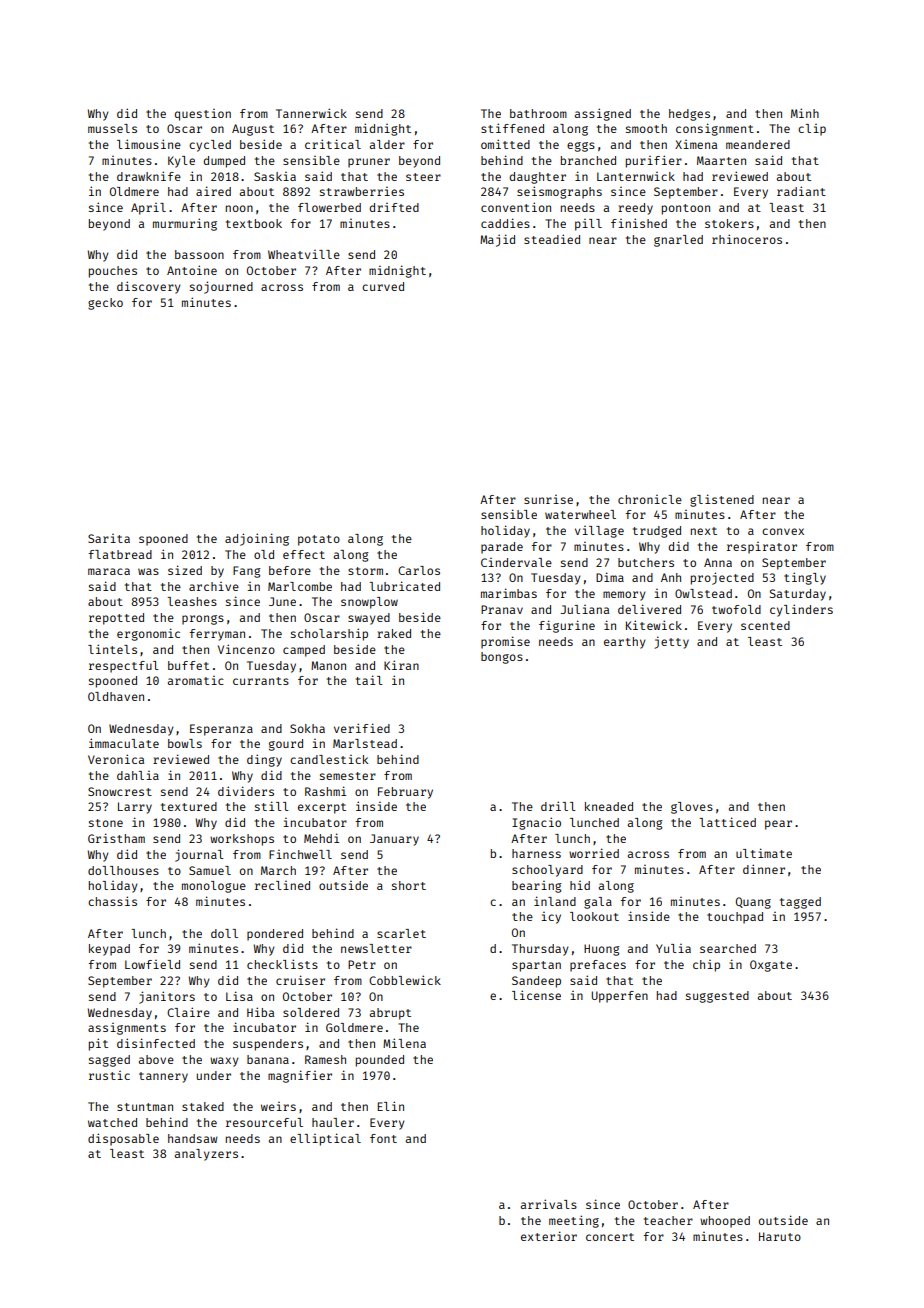 The image size is (924, 1308). I want to click on Tannerwick, so click(311, 113).
